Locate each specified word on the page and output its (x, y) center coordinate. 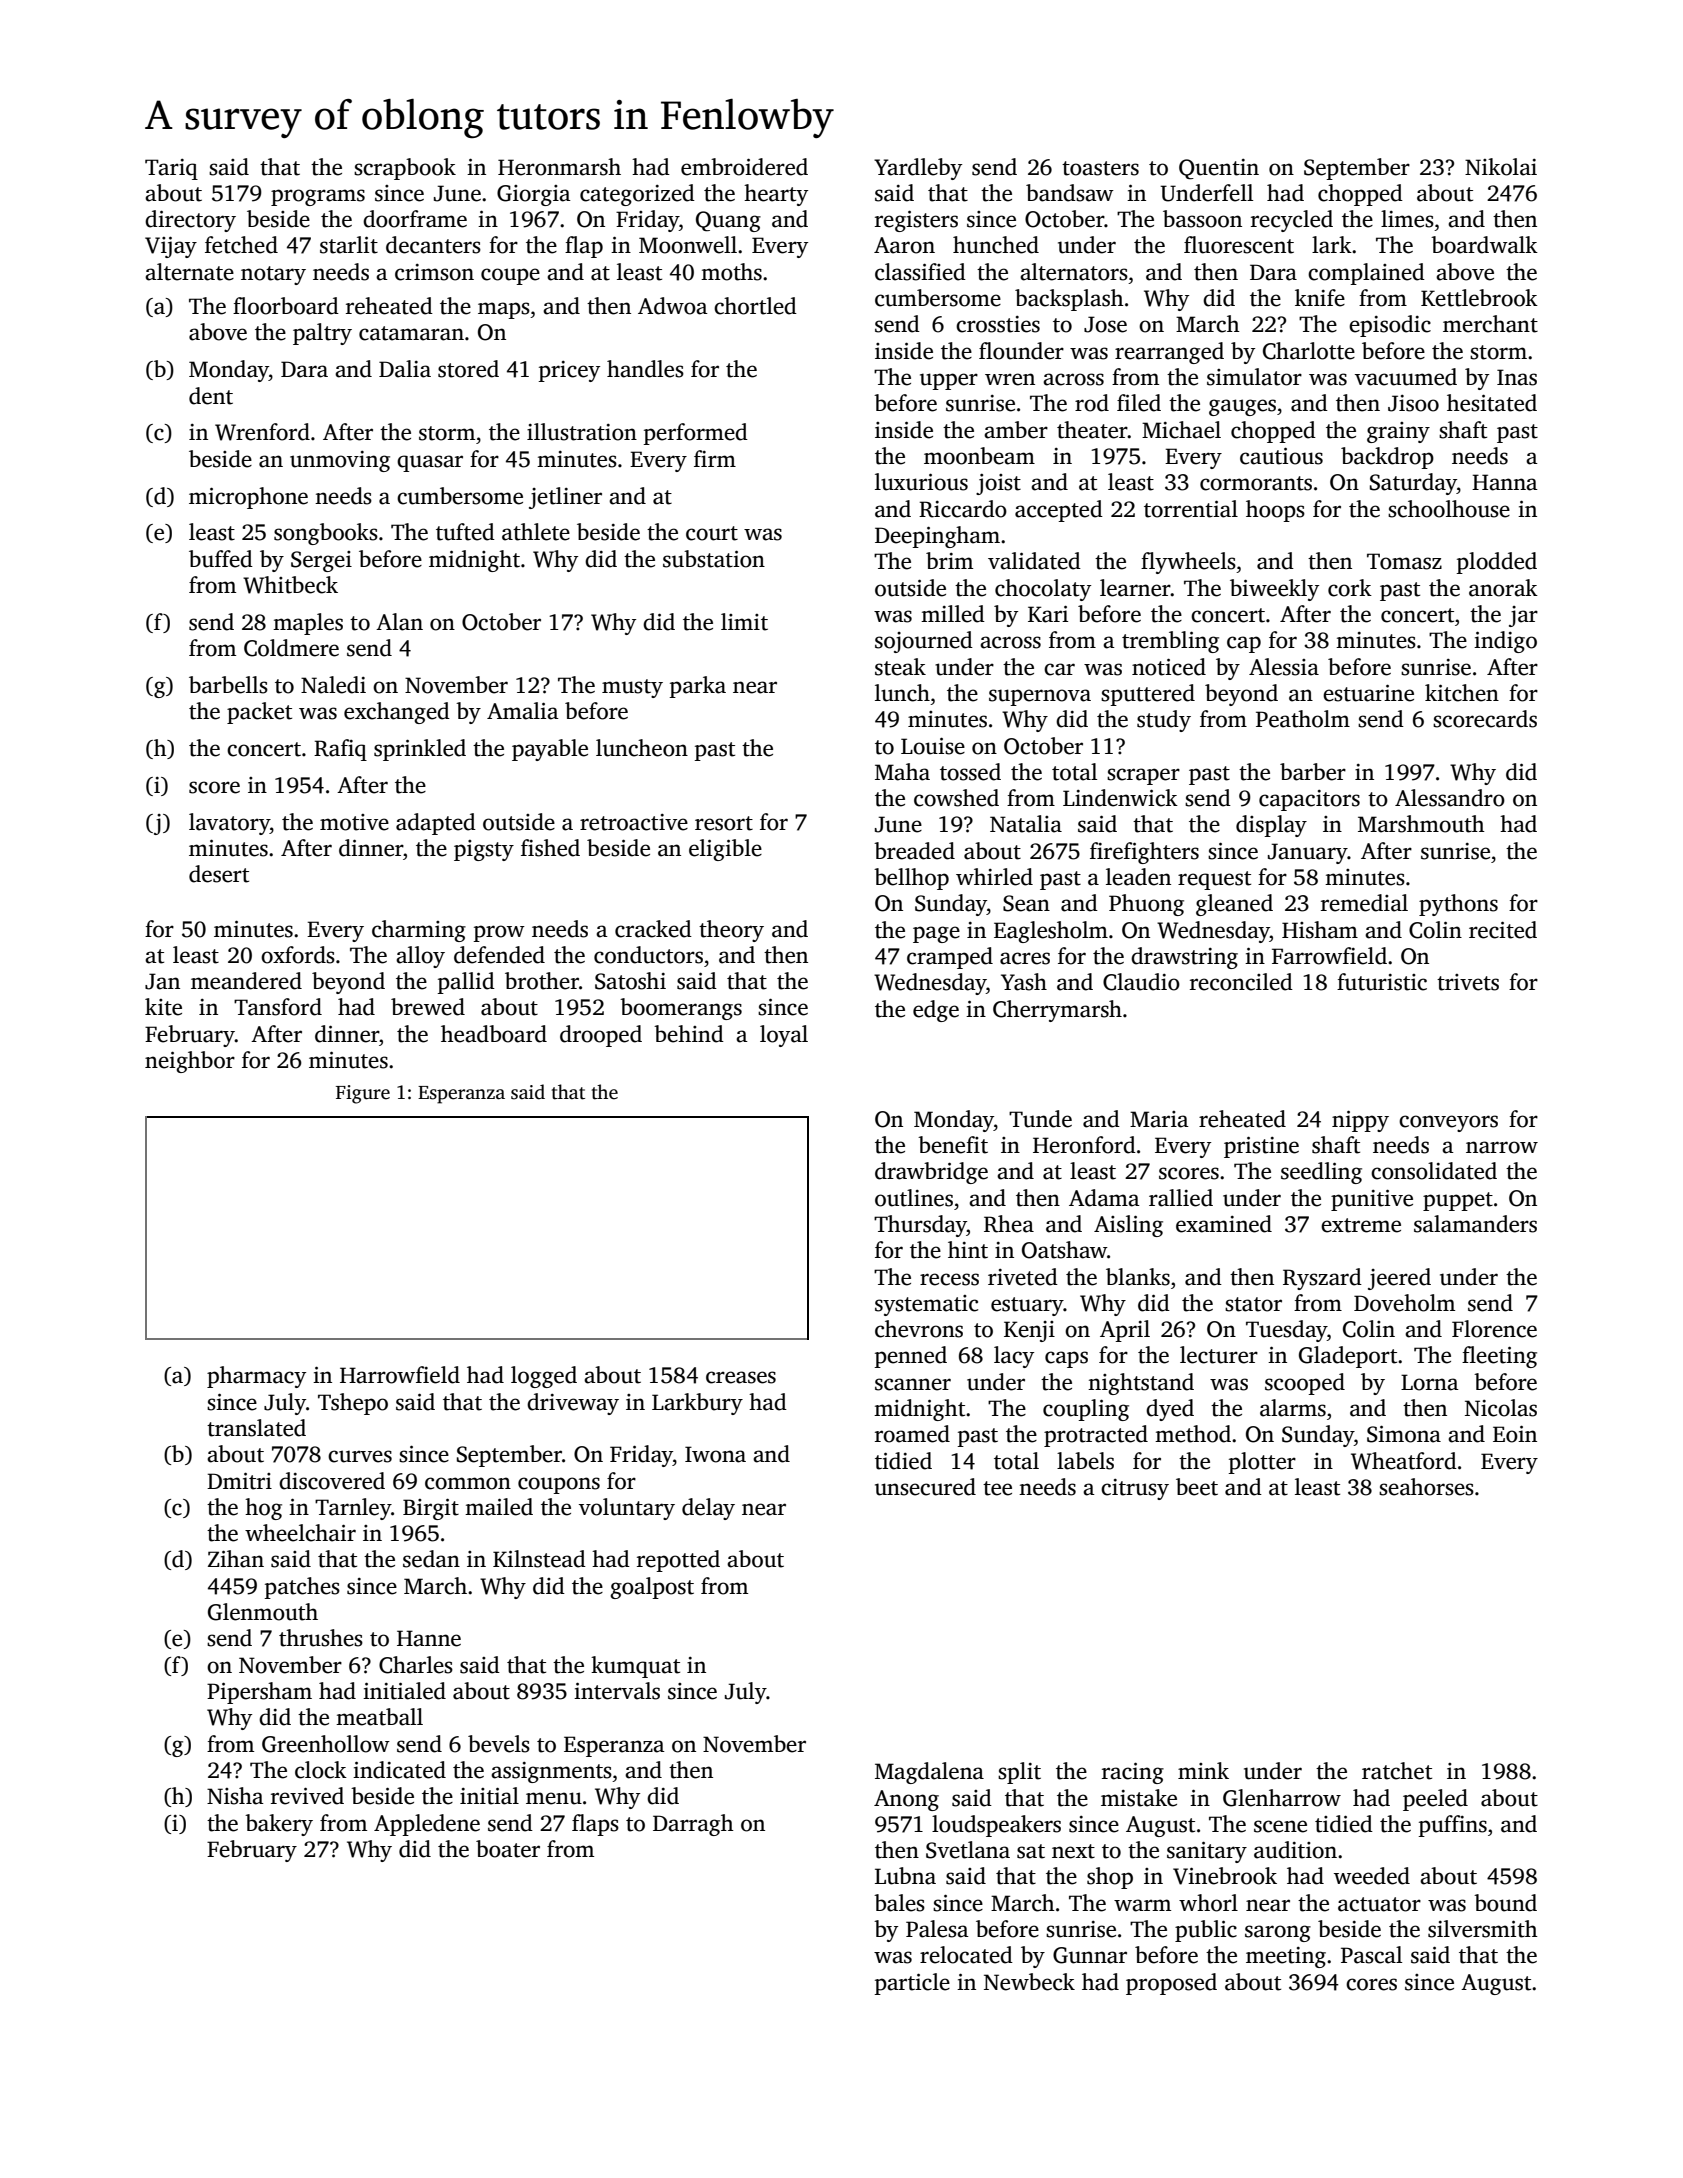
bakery (279, 1825)
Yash (1024, 982)
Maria (1159, 1119)
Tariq (171, 169)
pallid (466, 983)
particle (912, 1984)
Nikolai (1501, 167)
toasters (1100, 168)
